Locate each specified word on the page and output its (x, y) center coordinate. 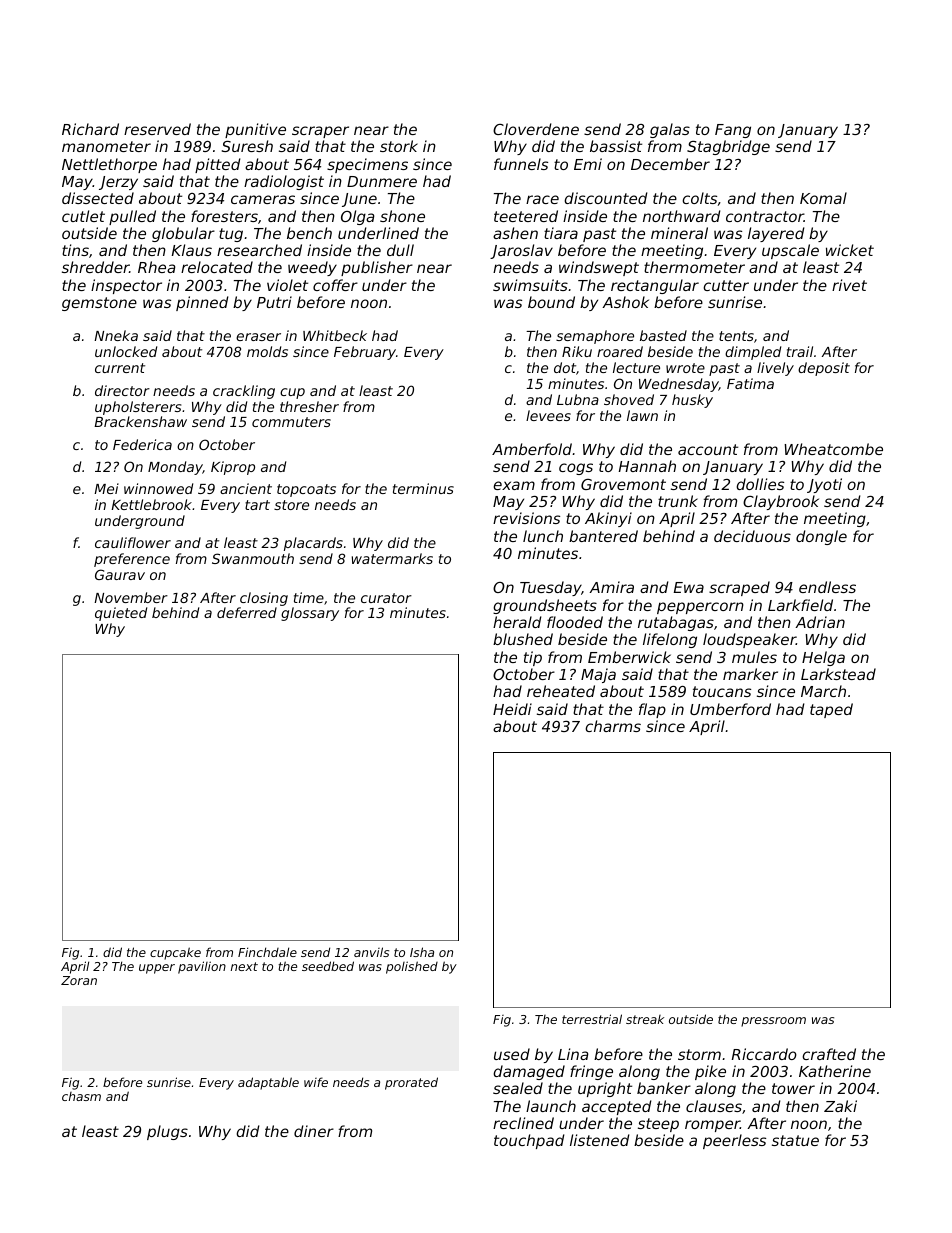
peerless (734, 1141)
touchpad (529, 1141)
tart (257, 505)
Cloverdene (536, 129)
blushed (523, 639)
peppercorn (700, 608)
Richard (90, 129)
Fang (733, 131)
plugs (167, 1132)
